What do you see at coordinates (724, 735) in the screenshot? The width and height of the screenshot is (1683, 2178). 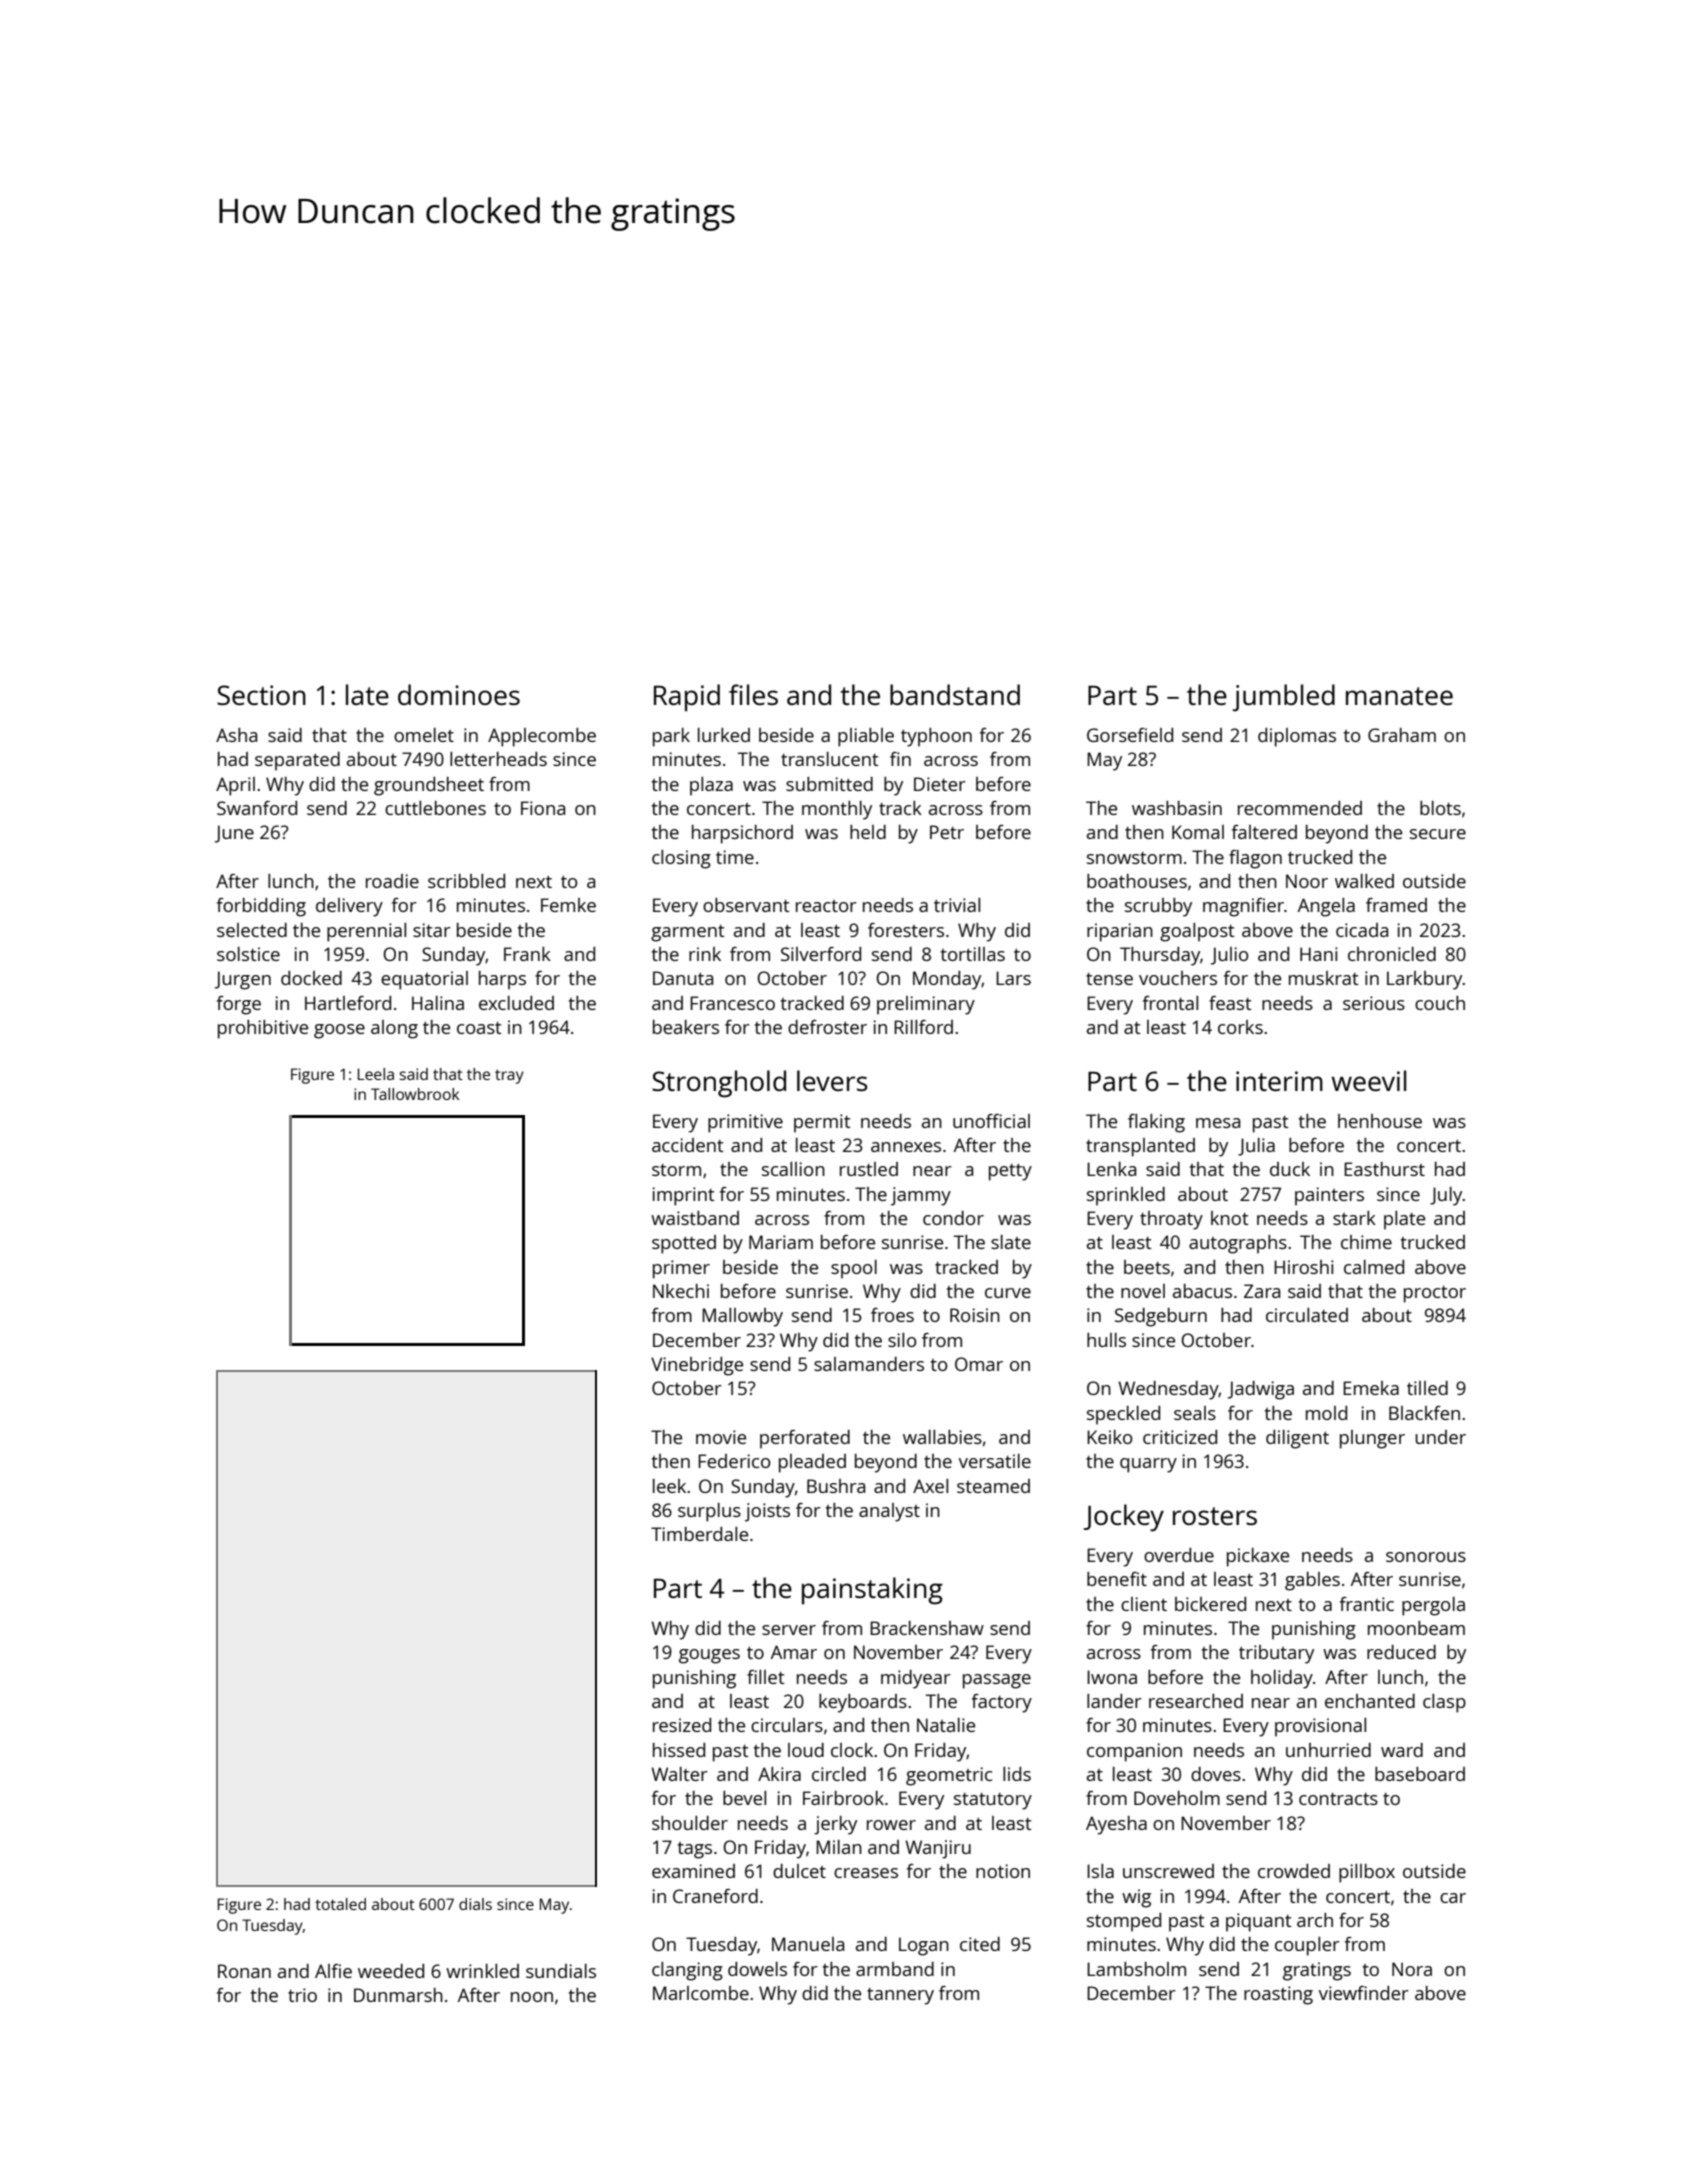 I see `lurked` at bounding box center [724, 735].
